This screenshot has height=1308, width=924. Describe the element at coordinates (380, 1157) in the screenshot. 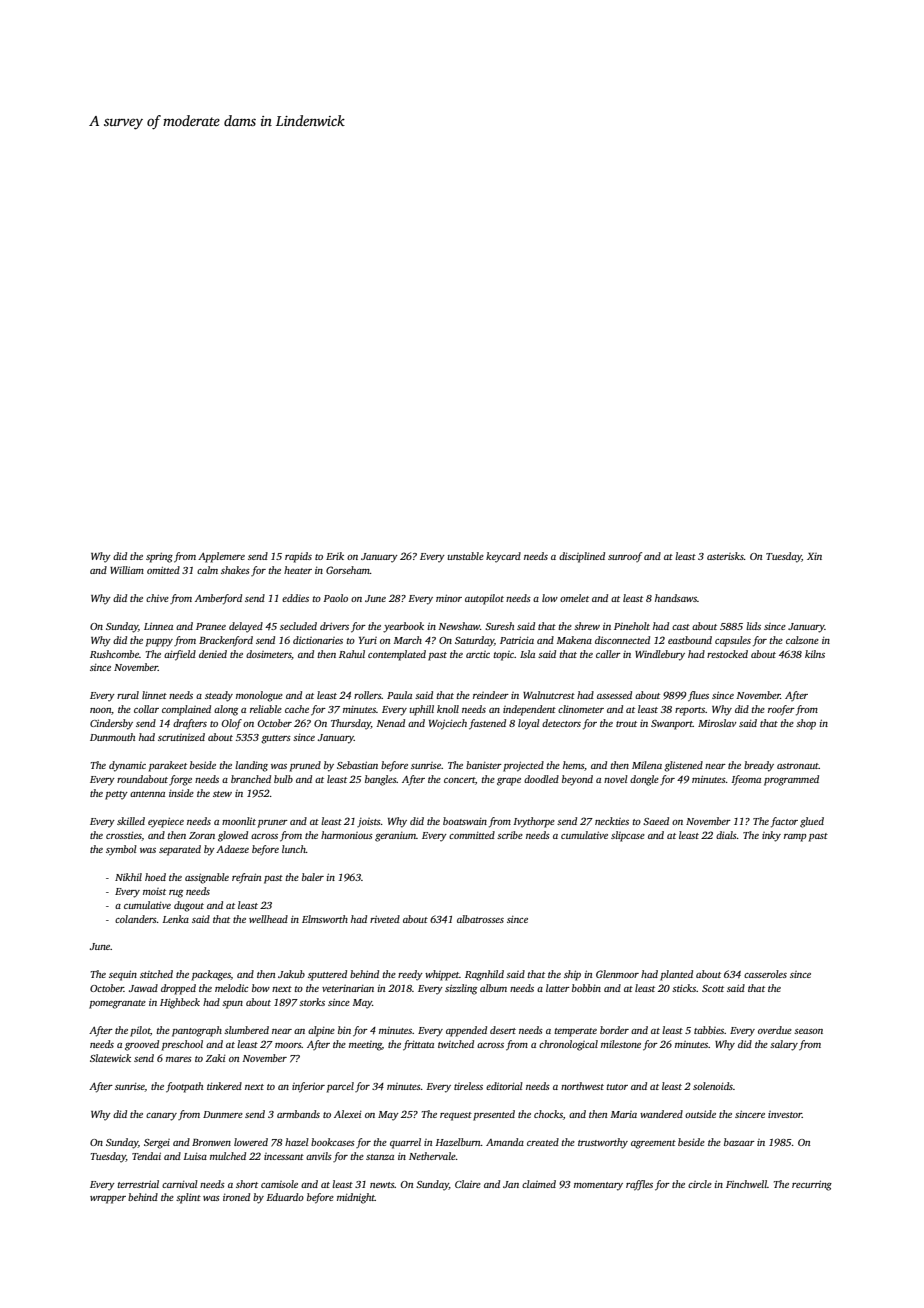

I see `stanza` at that location.
